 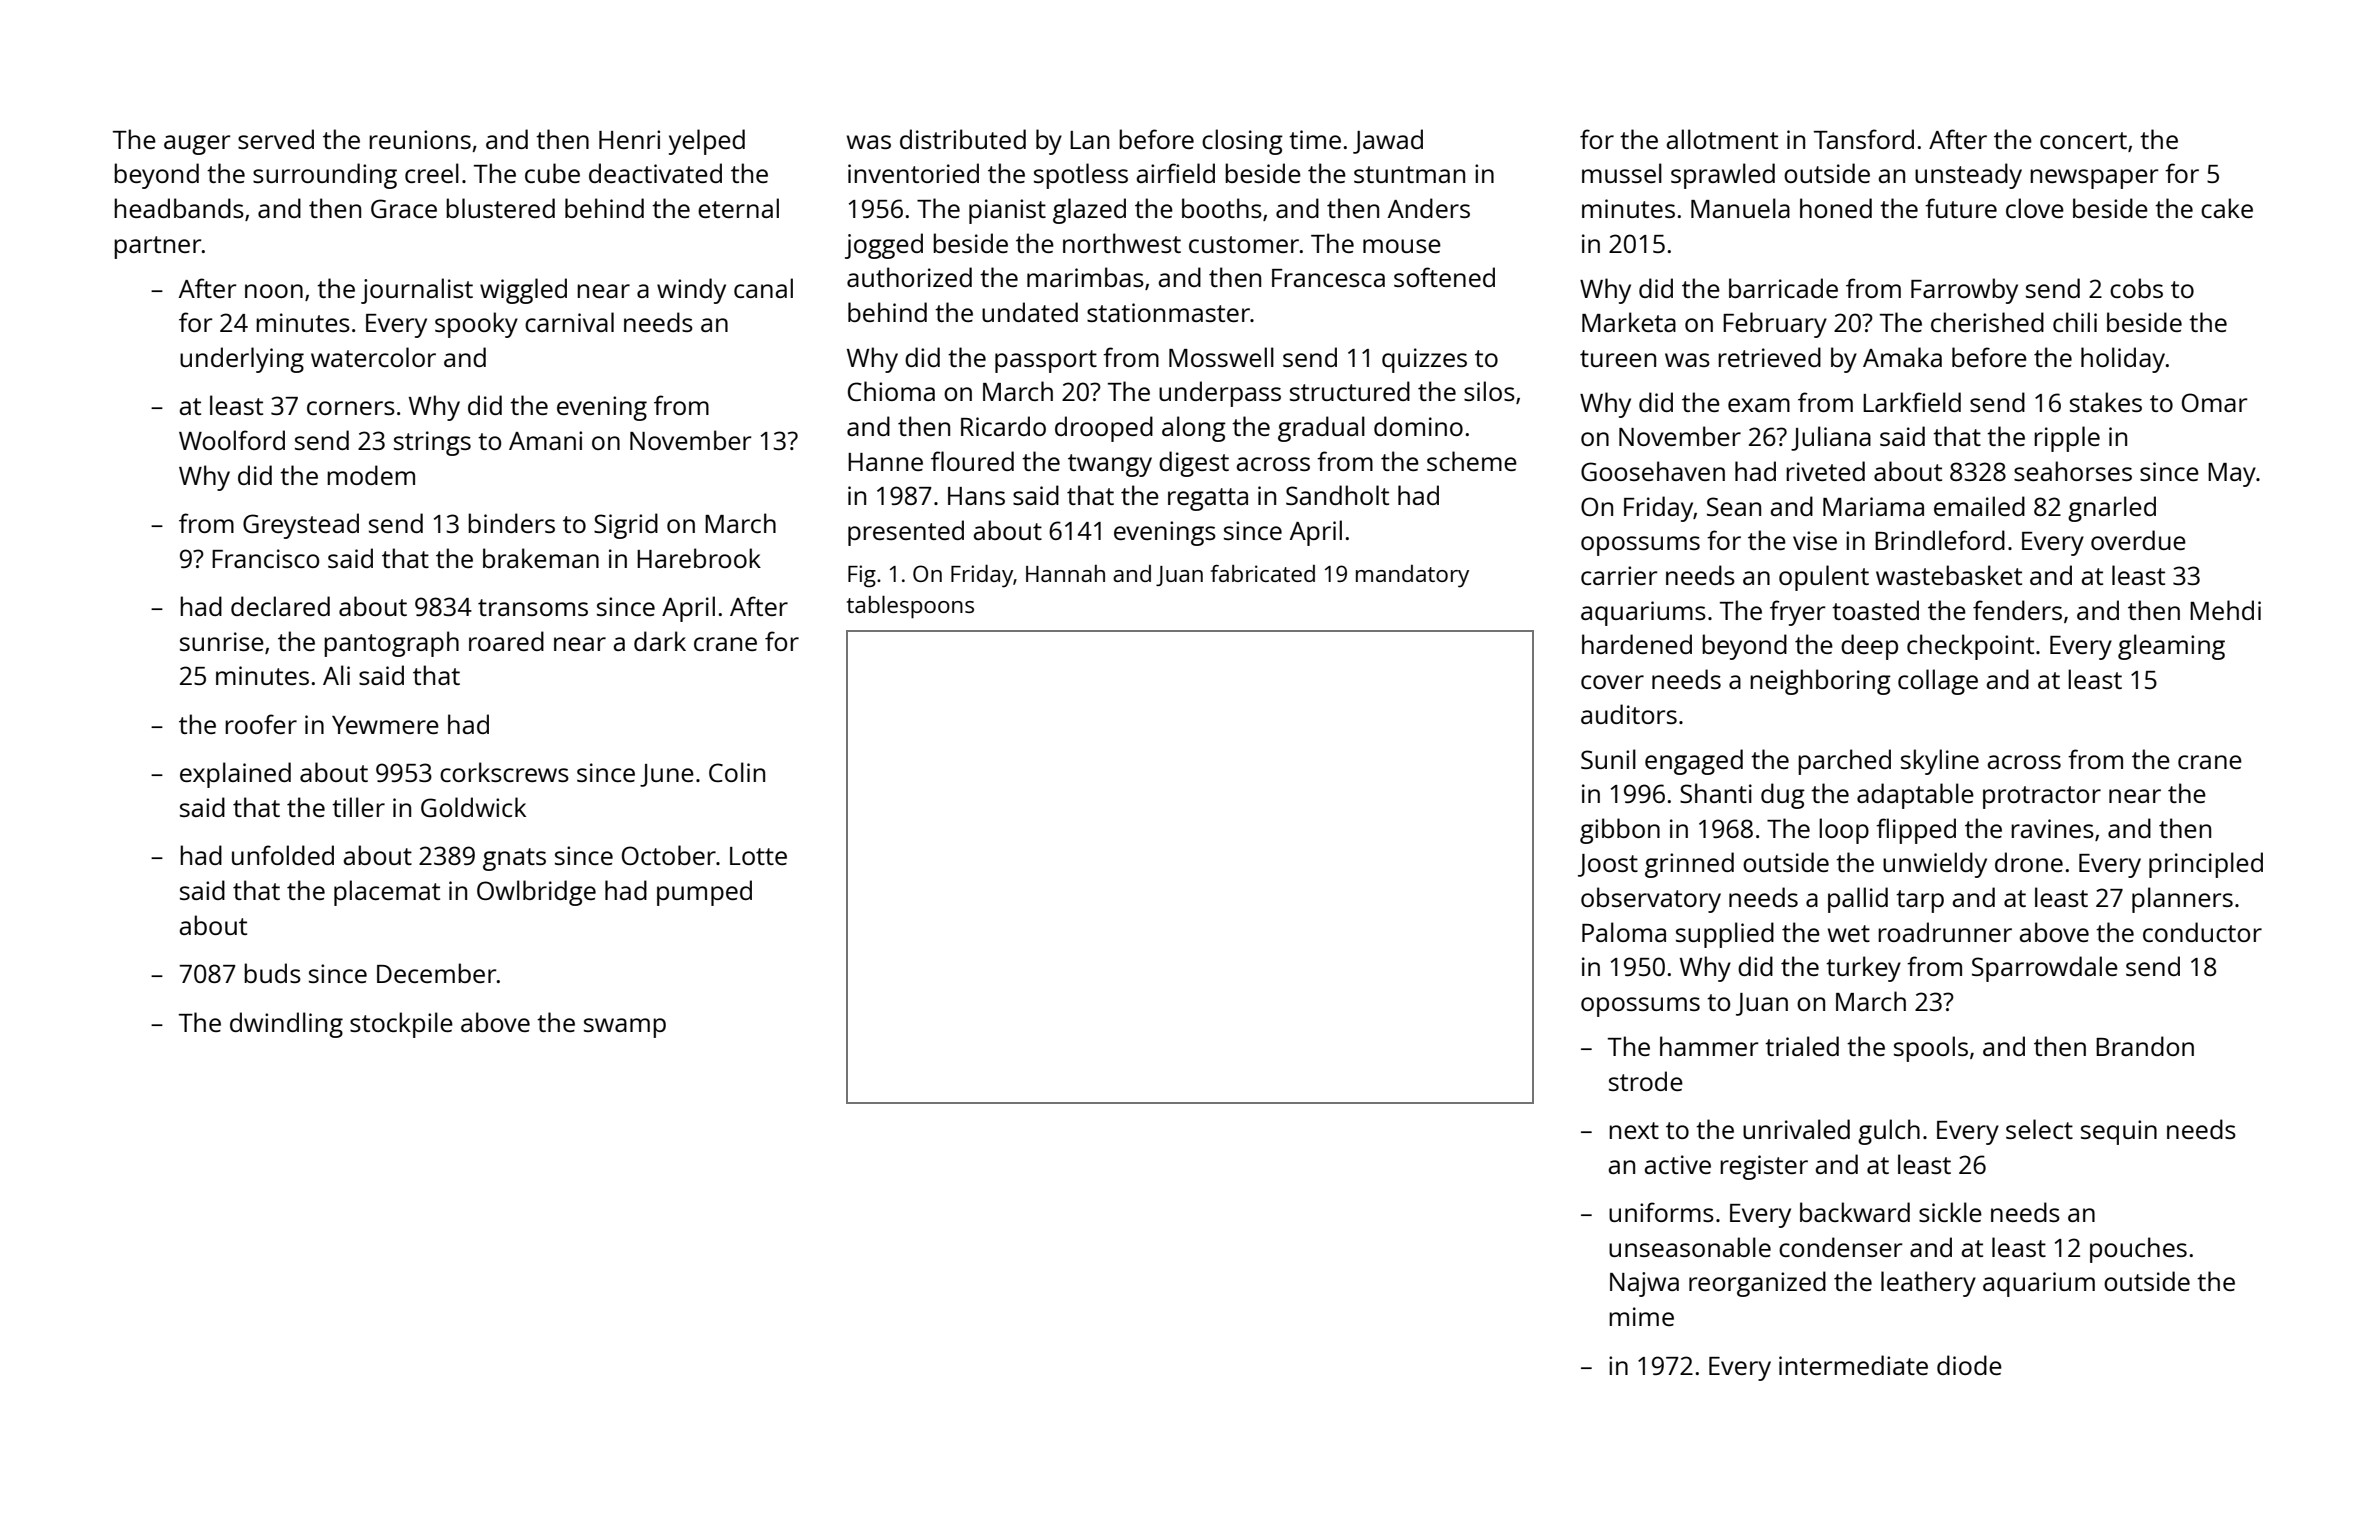 I want to click on Henri, so click(x=629, y=139).
